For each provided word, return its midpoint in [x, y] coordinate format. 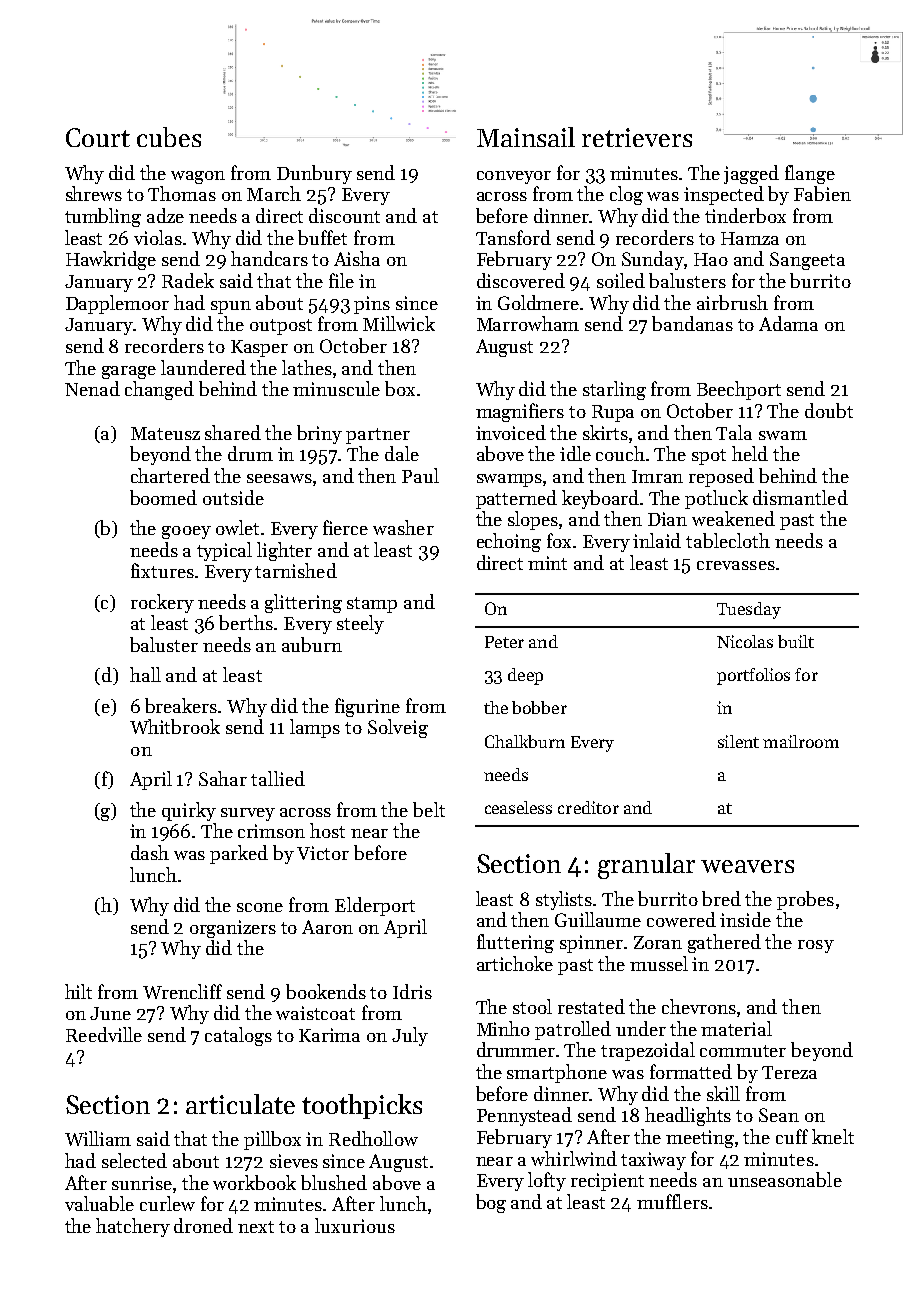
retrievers [637, 137]
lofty [547, 1181]
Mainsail [526, 137]
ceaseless [518, 807]
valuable [99, 1203]
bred [721, 898]
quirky [189, 811]
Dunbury [314, 174]
